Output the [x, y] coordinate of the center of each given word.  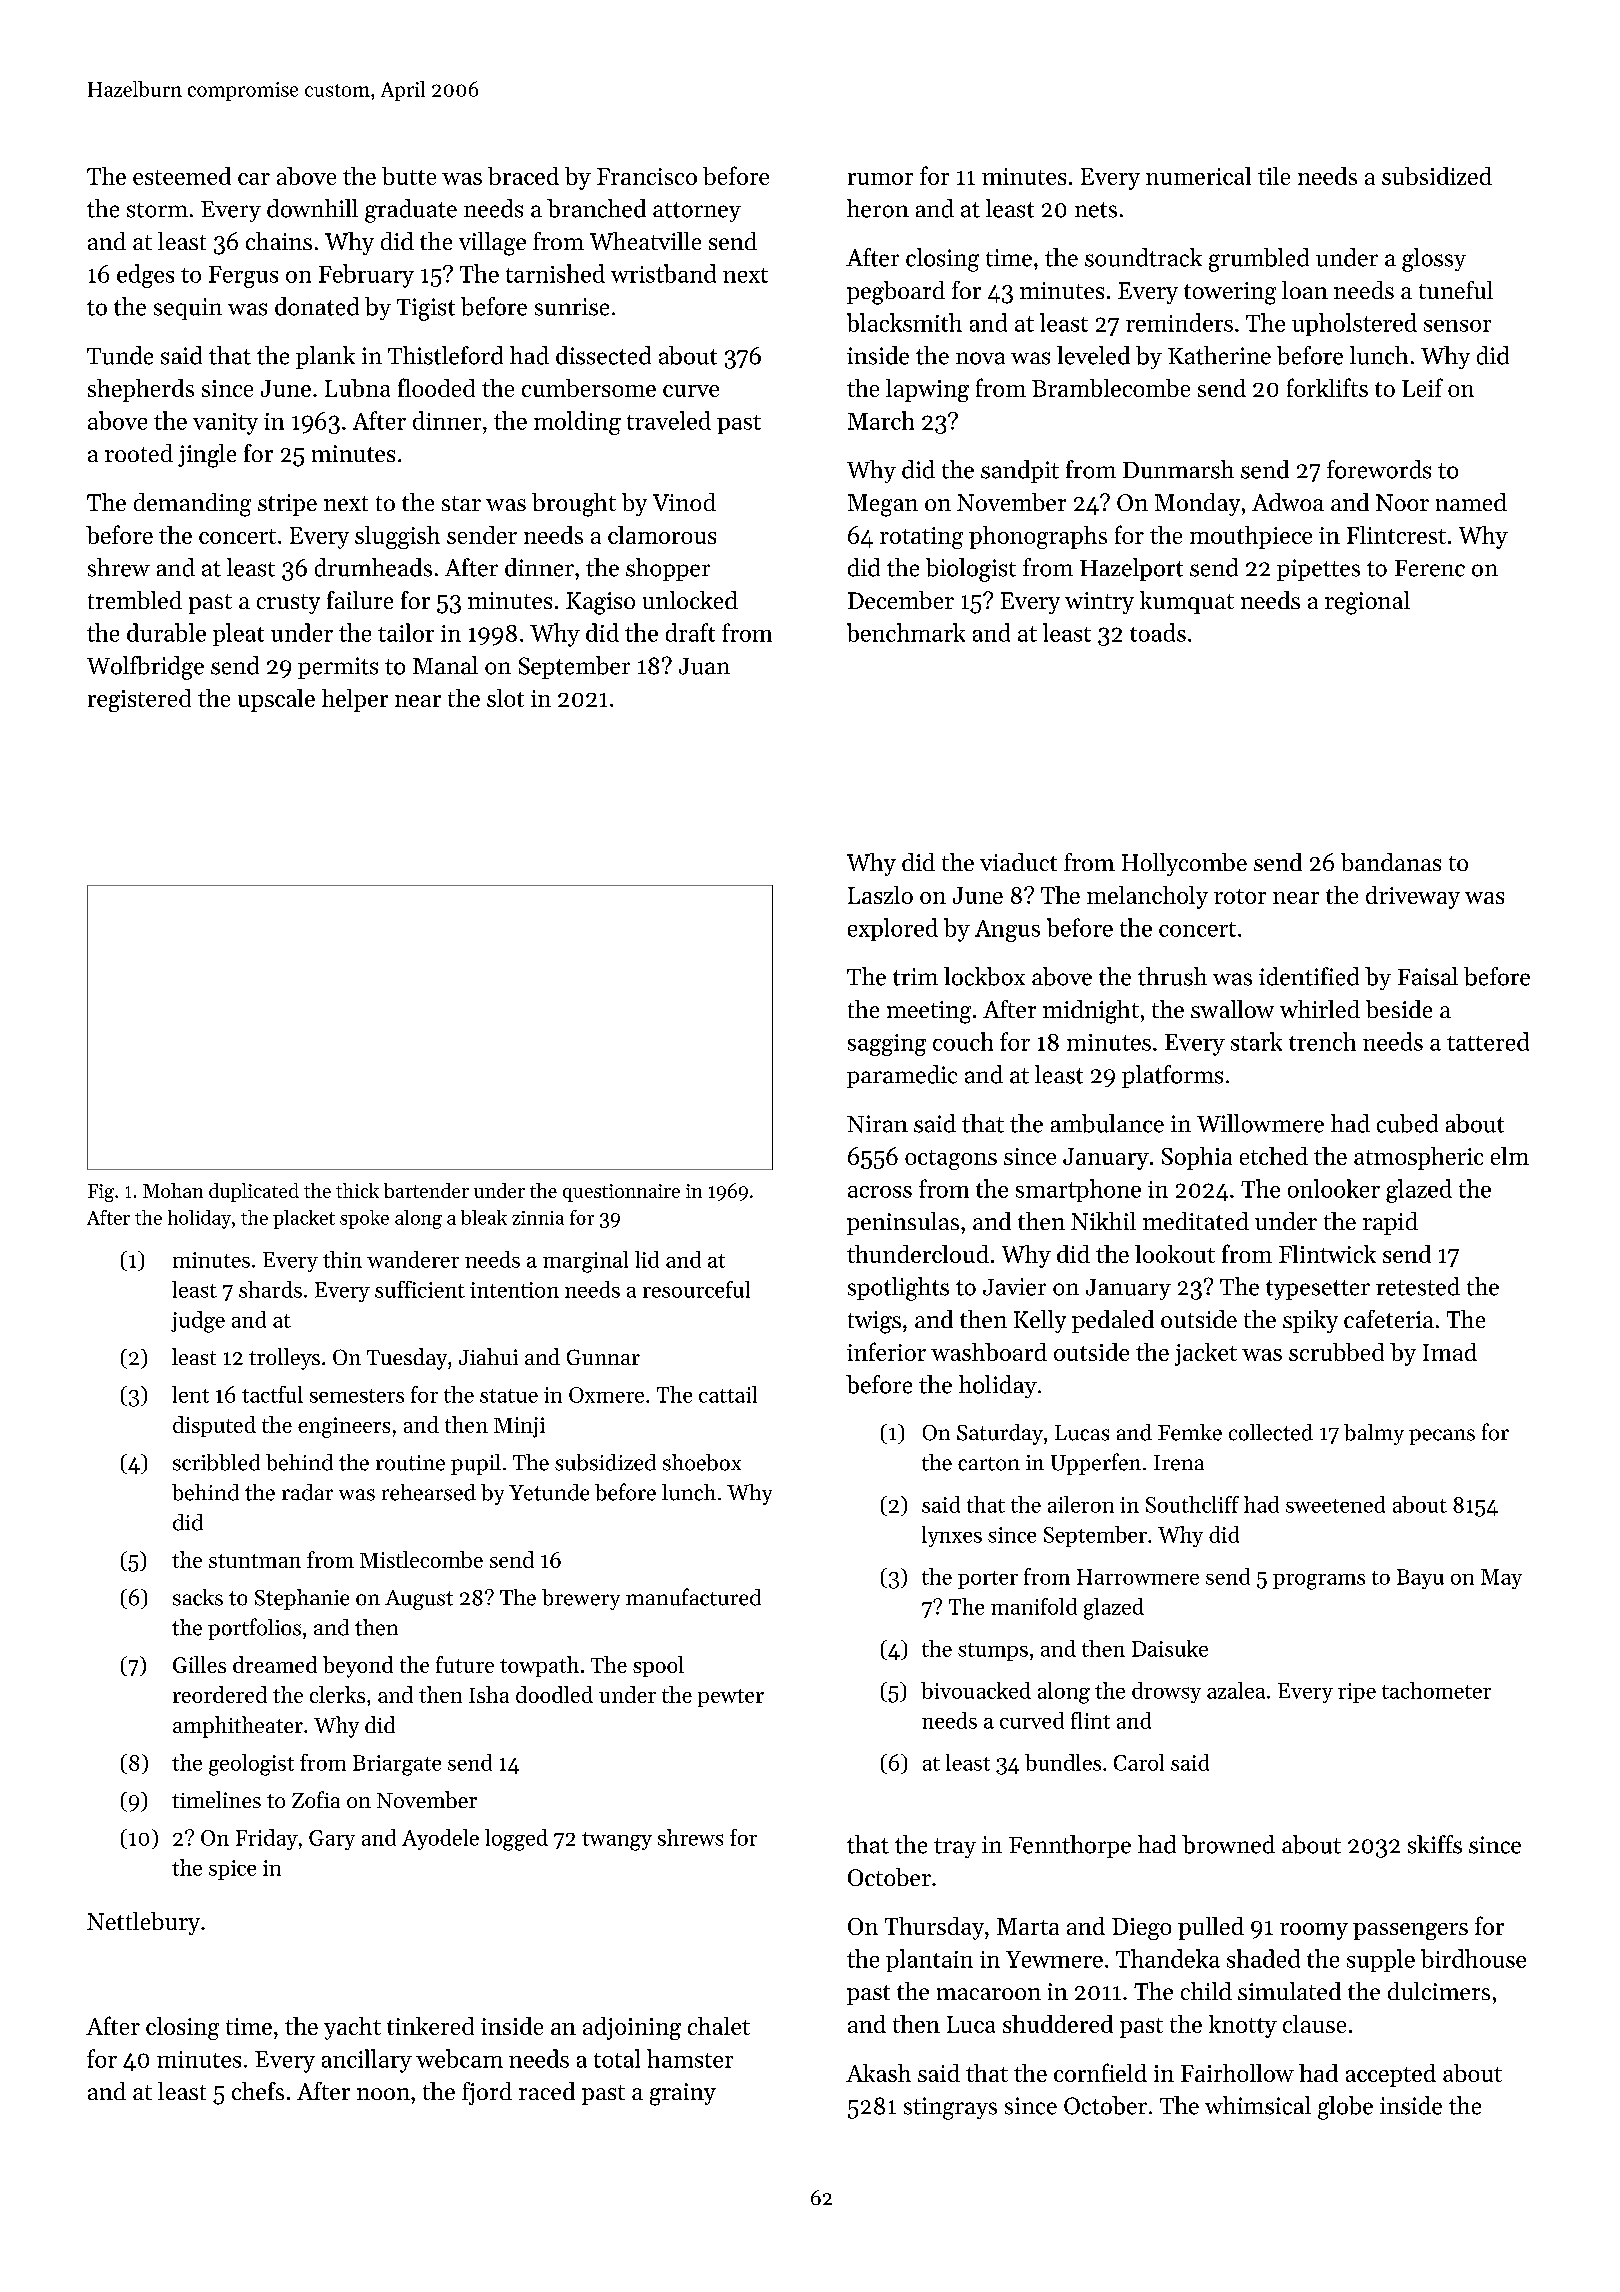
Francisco [647, 176]
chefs [258, 2091]
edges [145, 276]
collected [1271, 1432]
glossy [1434, 260]
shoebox [702, 1462]
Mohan [173, 1190]
